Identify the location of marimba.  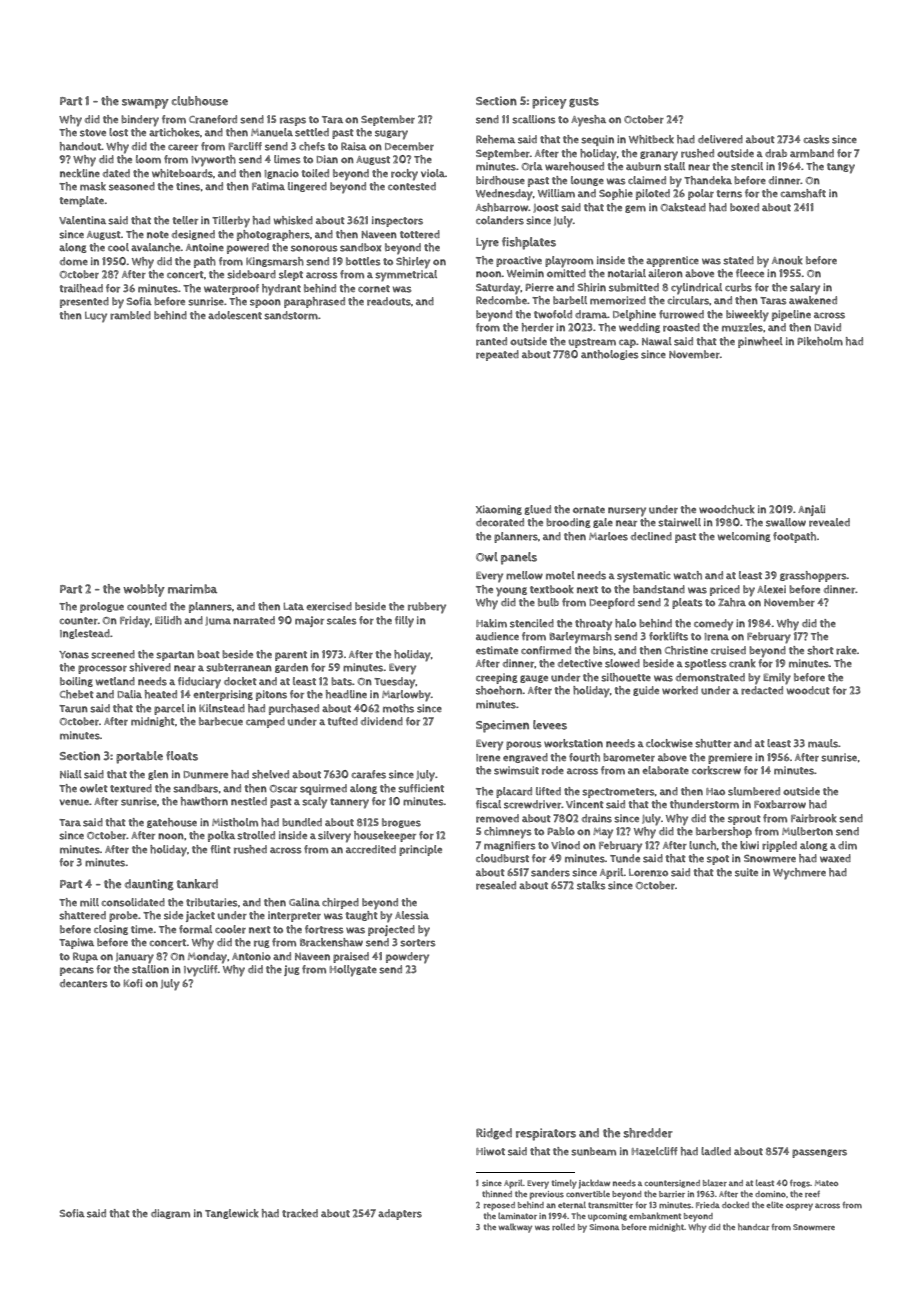
(192, 589).
